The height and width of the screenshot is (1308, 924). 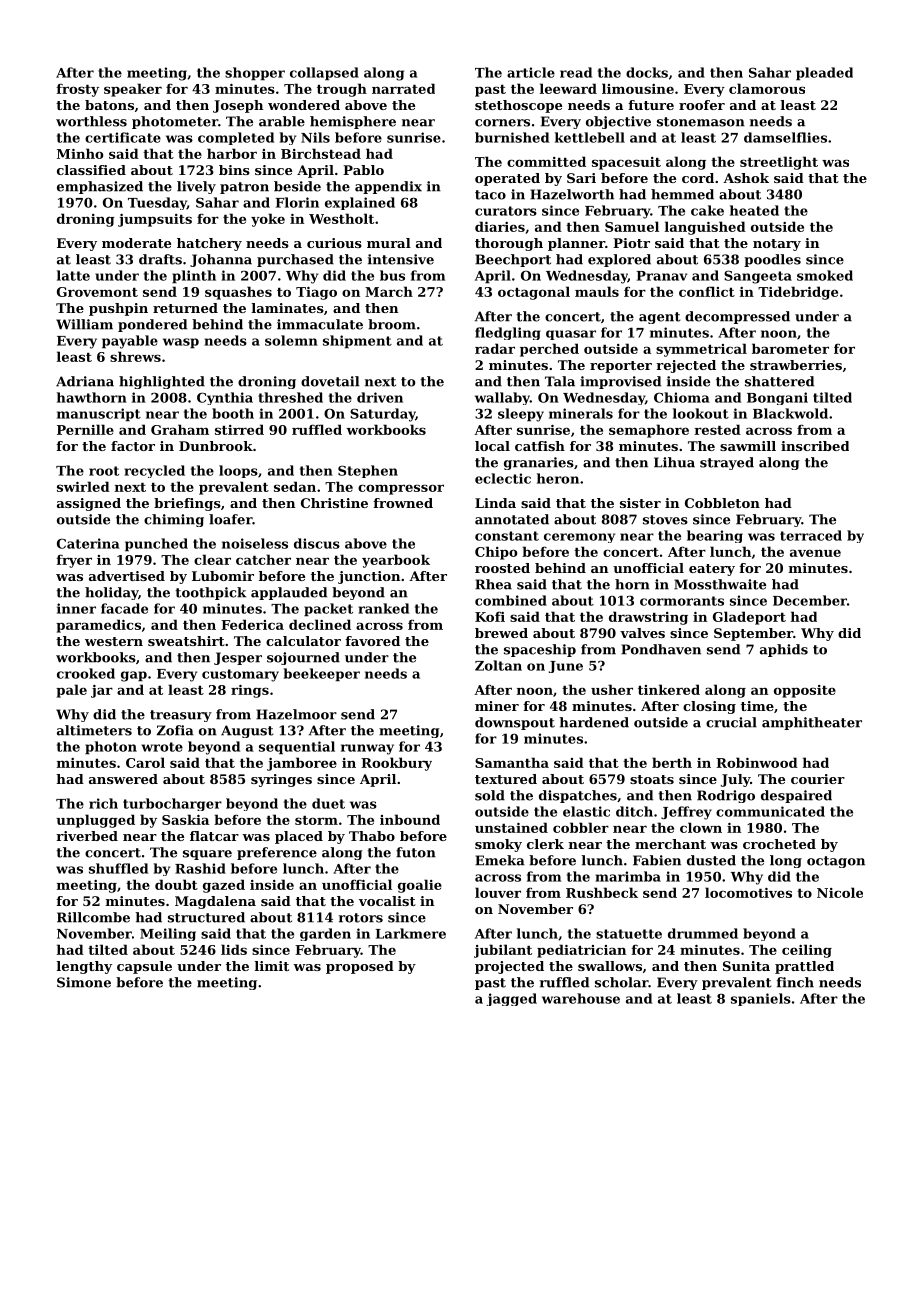 I want to click on appendix, so click(x=388, y=187).
